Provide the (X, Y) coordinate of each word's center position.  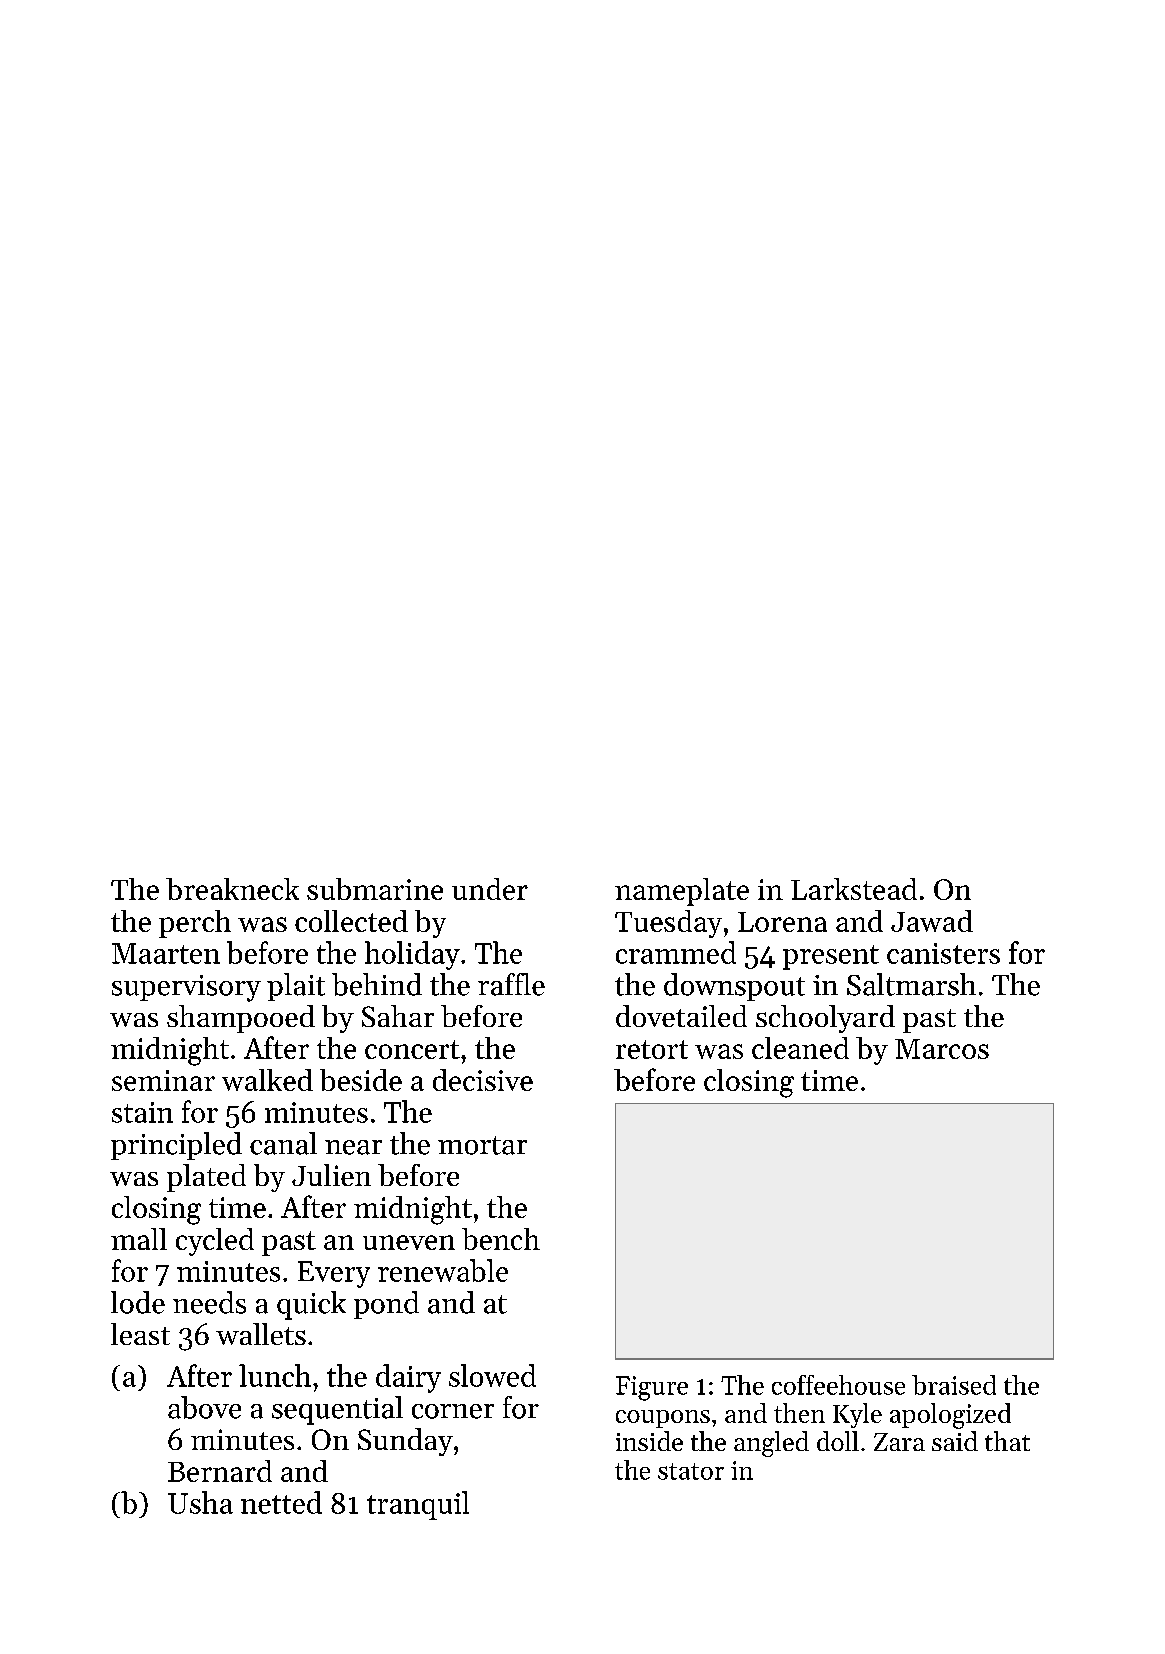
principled (176, 1146)
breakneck (232, 889)
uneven (409, 1242)
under (490, 889)
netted (281, 1502)
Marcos (942, 1049)
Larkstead (854, 889)
